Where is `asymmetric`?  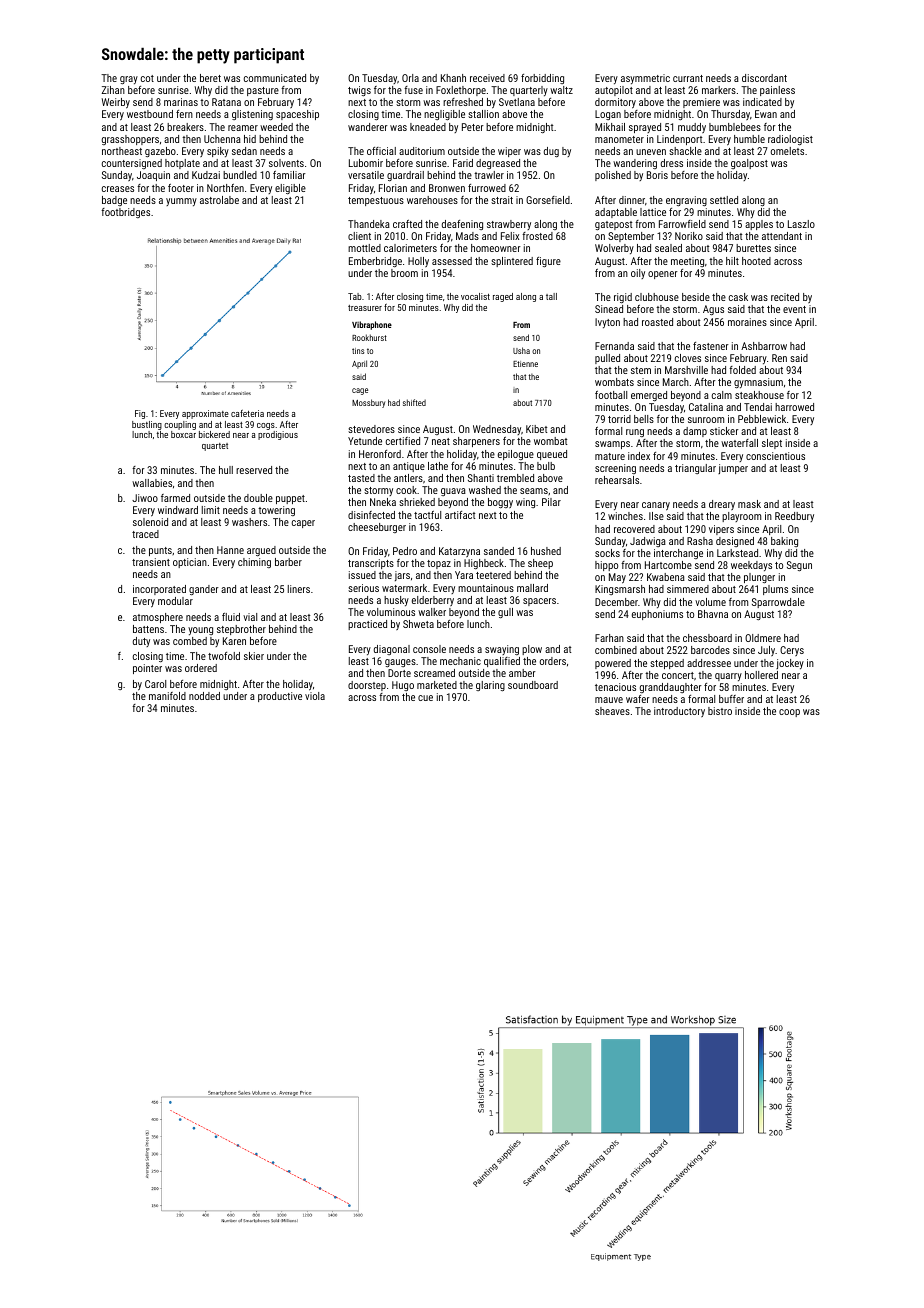 asymmetric is located at coordinates (645, 79).
